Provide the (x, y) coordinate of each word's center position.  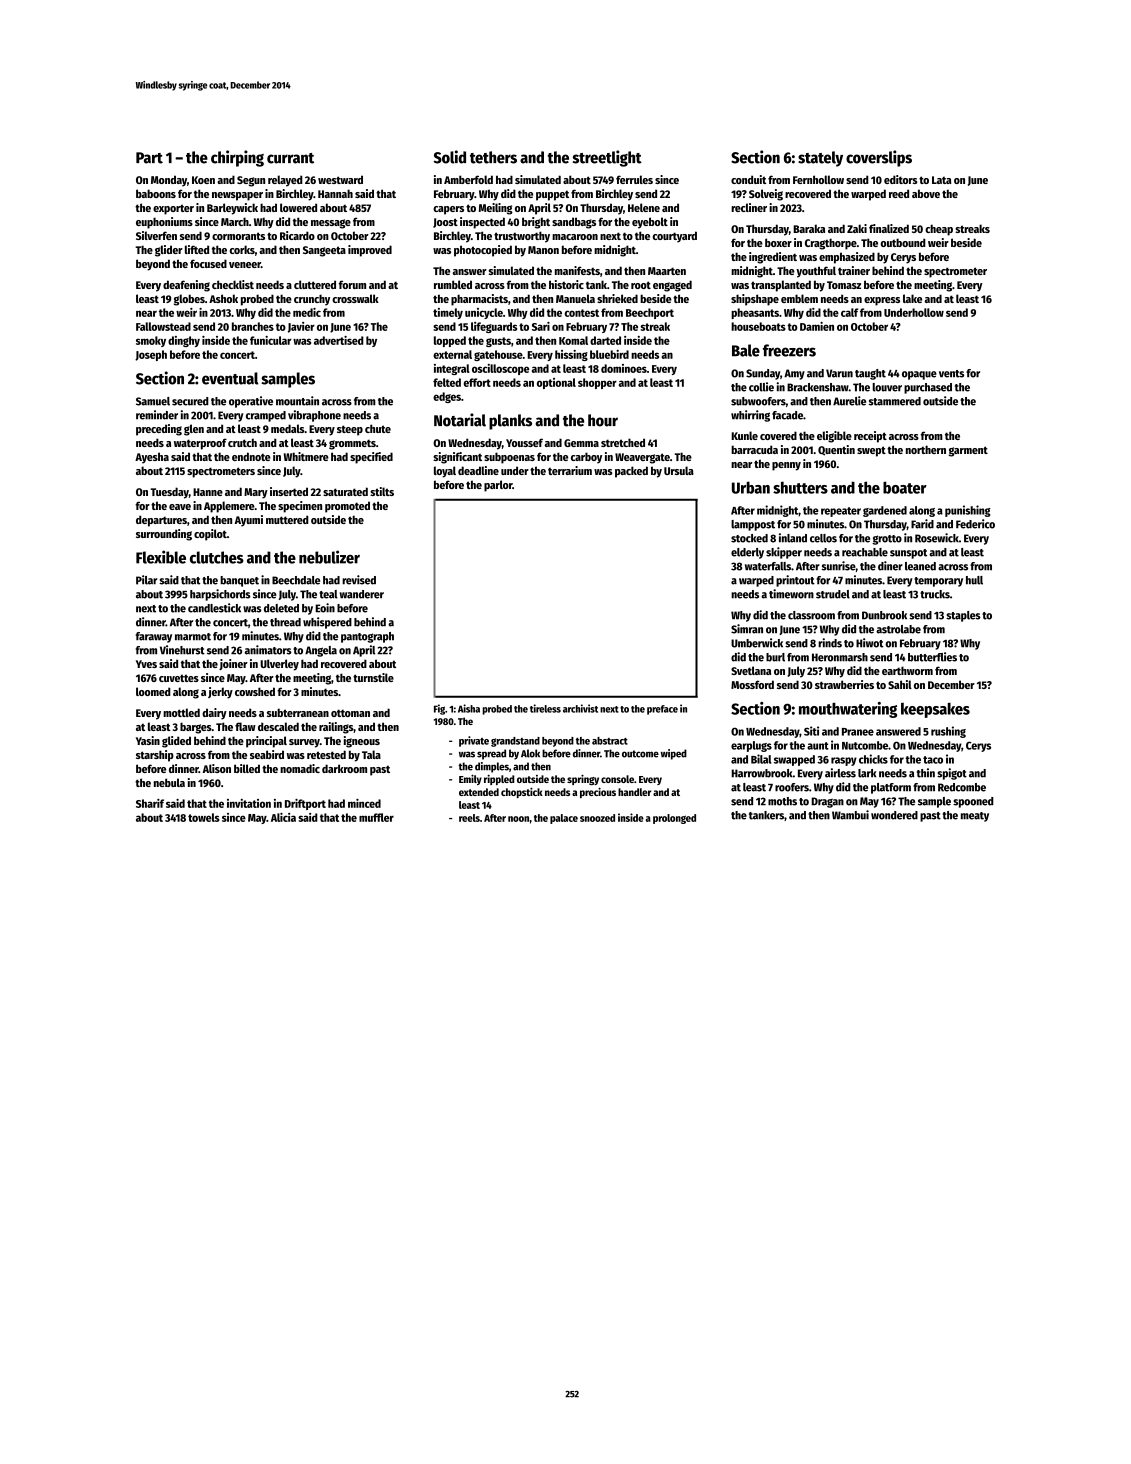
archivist (580, 708)
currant (290, 158)
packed (631, 472)
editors (900, 179)
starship (155, 756)
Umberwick (757, 643)
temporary (938, 582)
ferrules (634, 179)
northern (926, 449)
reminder (157, 415)
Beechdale (296, 580)
